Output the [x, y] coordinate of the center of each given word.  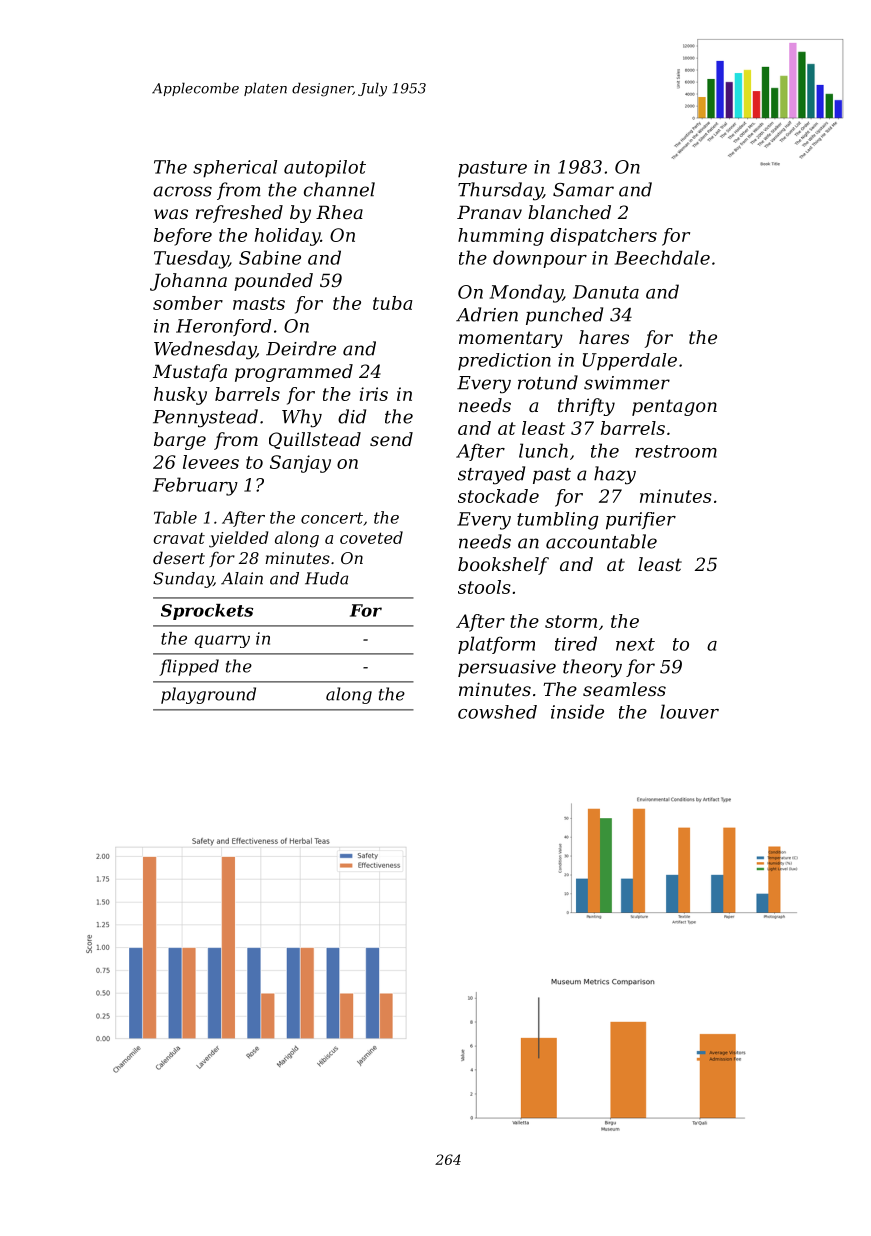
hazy [615, 475]
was [171, 214]
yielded [239, 539]
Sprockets [207, 612]
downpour [540, 259]
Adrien [487, 314]
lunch [543, 450]
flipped [189, 667]
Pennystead [205, 418]
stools [484, 587]
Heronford [223, 327]
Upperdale [630, 362]
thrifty [586, 407]
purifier [641, 521]
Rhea [339, 212]
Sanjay [300, 464]
